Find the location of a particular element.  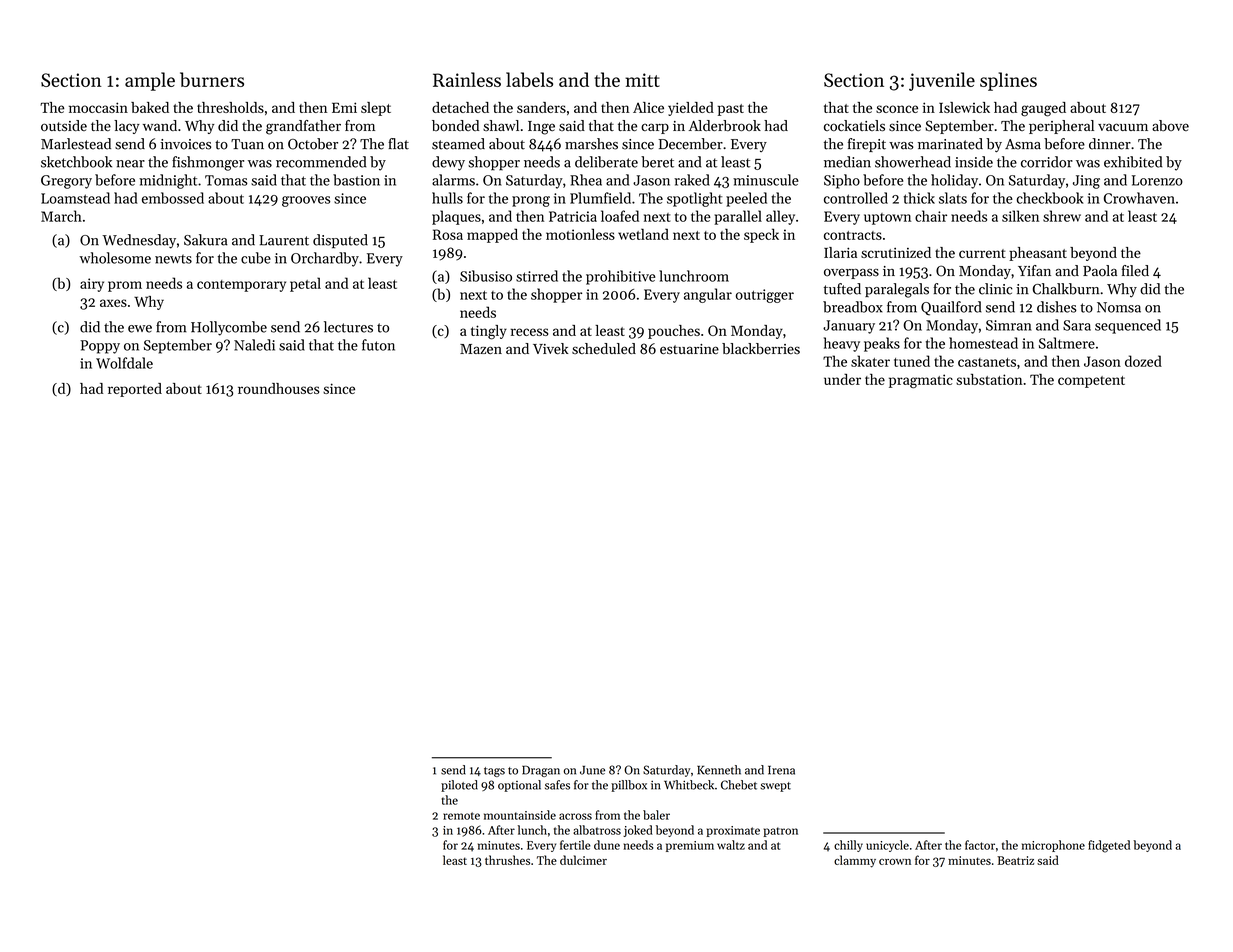

labels is located at coordinates (529, 79).
